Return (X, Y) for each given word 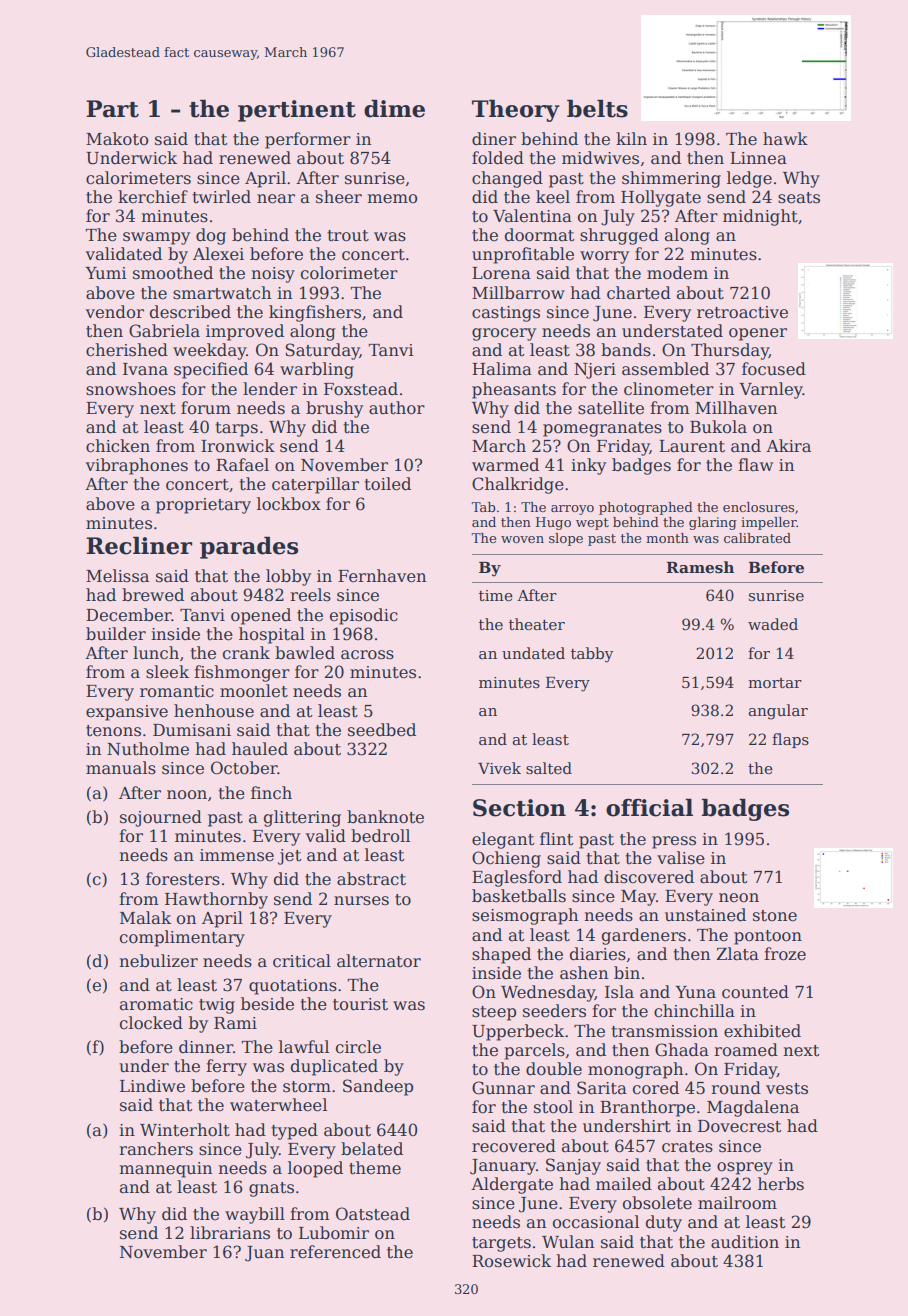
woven (522, 539)
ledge (749, 179)
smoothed (173, 273)
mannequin (166, 1170)
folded (498, 158)
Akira (788, 446)
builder (116, 634)
